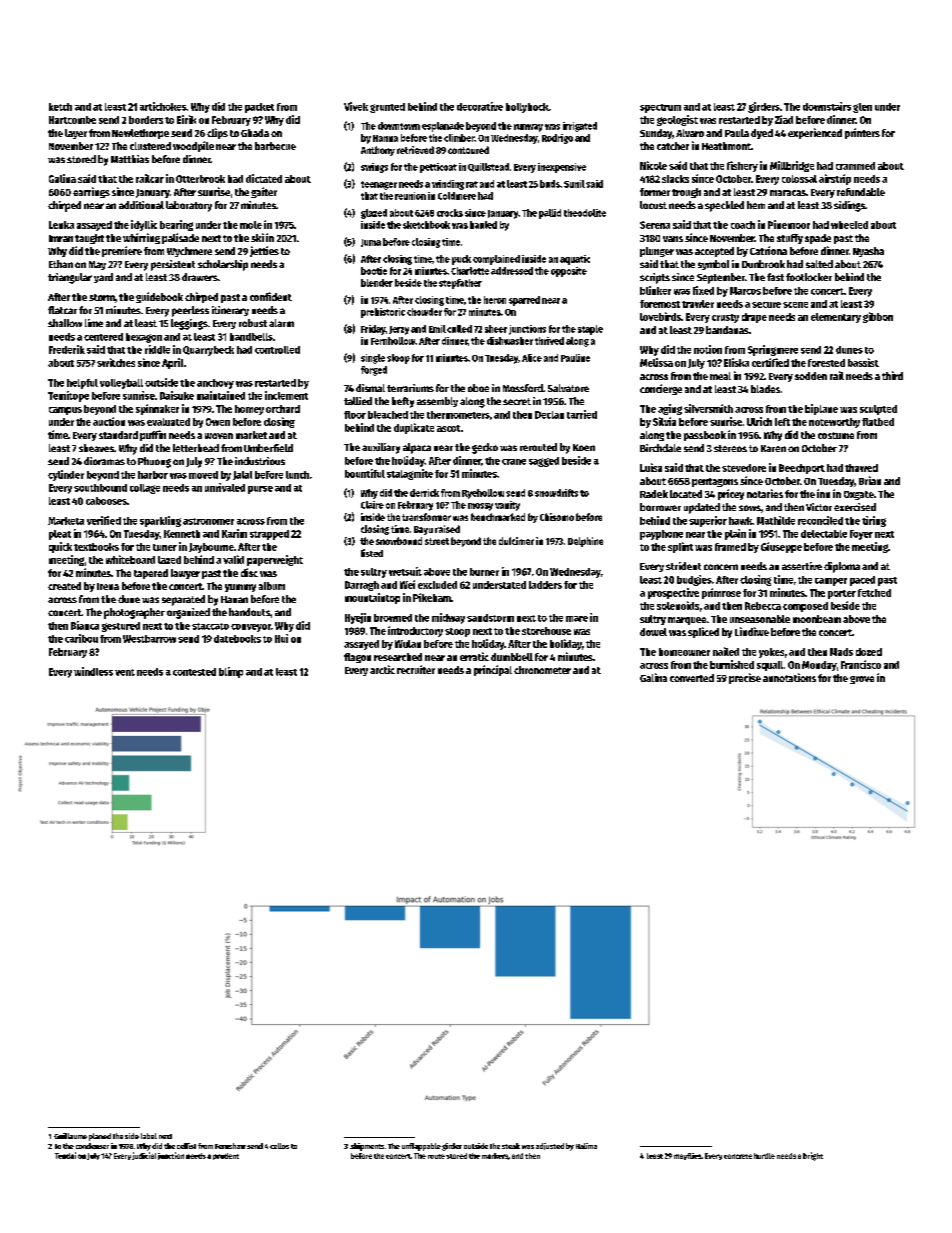 The height and width of the screenshot is (1233, 952). Describe the element at coordinates (862, 680) in the screenshot. I see `grove` at that location.
